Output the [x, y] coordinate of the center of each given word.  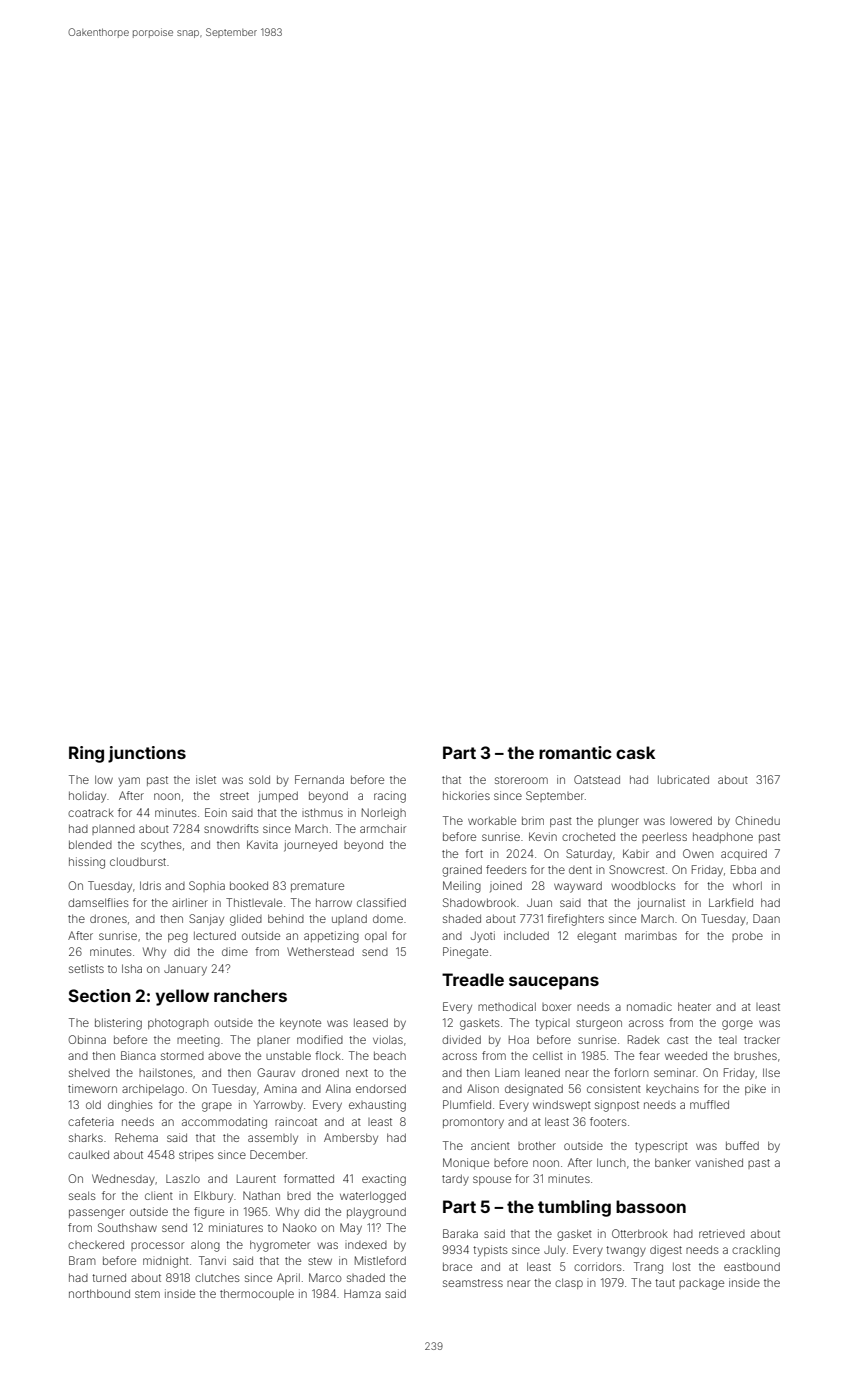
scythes [161, 846]
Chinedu [757, 820]
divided [461, 1039]
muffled [709, 1104]
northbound [99, 1293]
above [224, 1055]
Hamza [362, 1293]
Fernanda [319, 779]
